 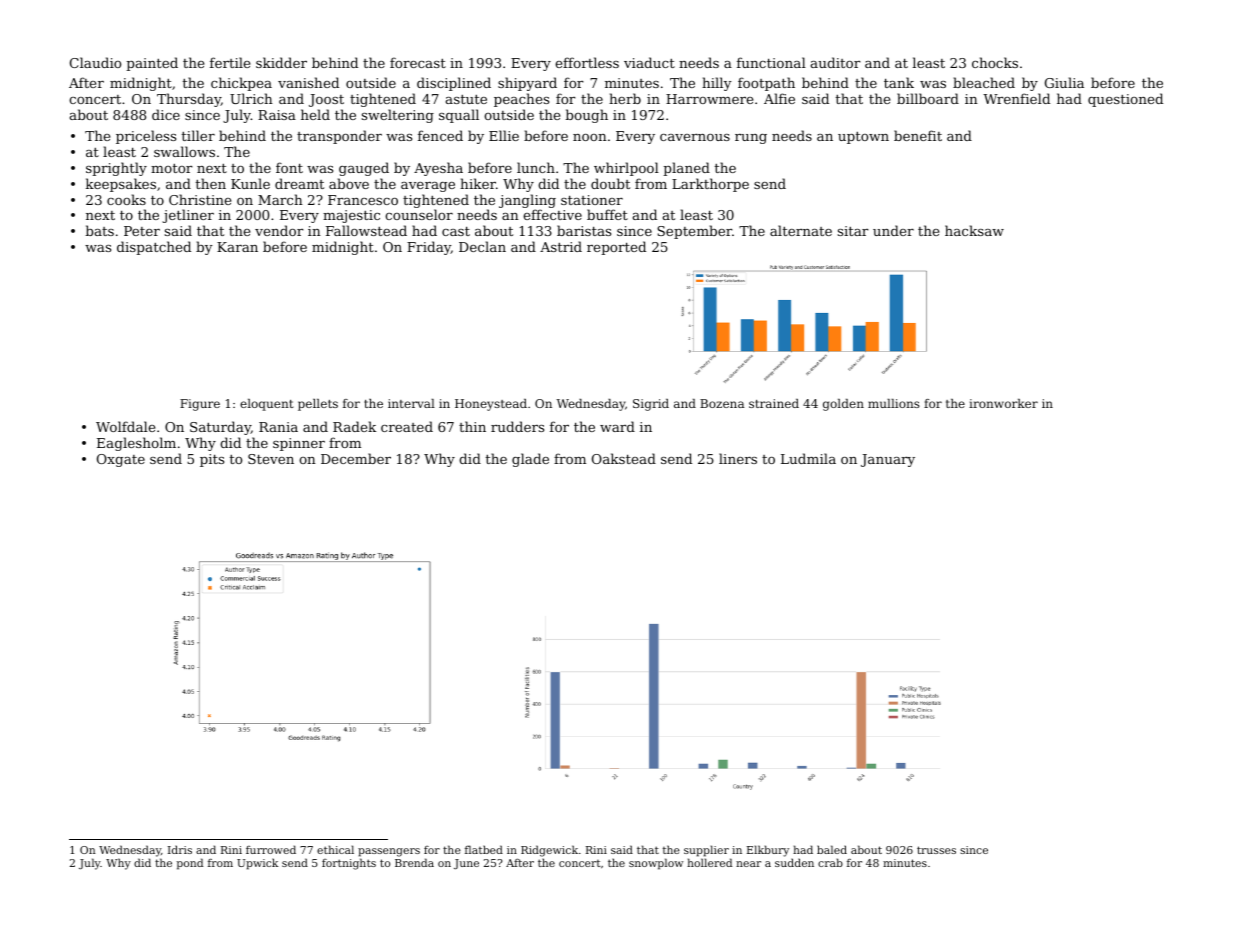 What do you see at coordinates (1003, 403) in the image?
I see `ironworker` at bounding box center [1003, 403].
